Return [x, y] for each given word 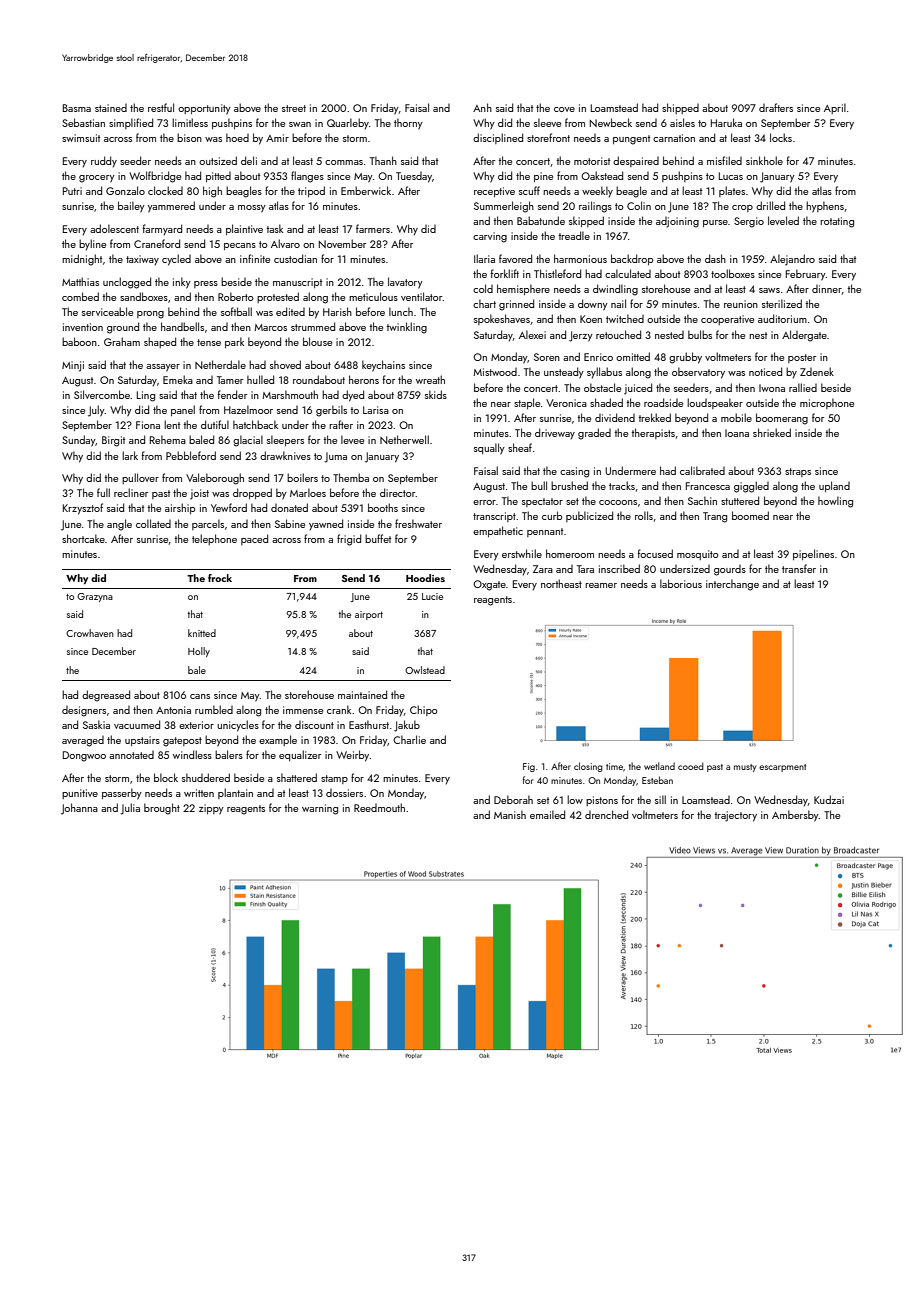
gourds [730, 570]
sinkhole [764, 160]
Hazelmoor [248, 409]
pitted [218, 177]
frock [220, 578]
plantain [235, 793]
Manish [510, 814]
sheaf [520, 447]
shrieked [772, 432]
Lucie [432, 596]
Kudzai [829, 799]
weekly [597, 191]
